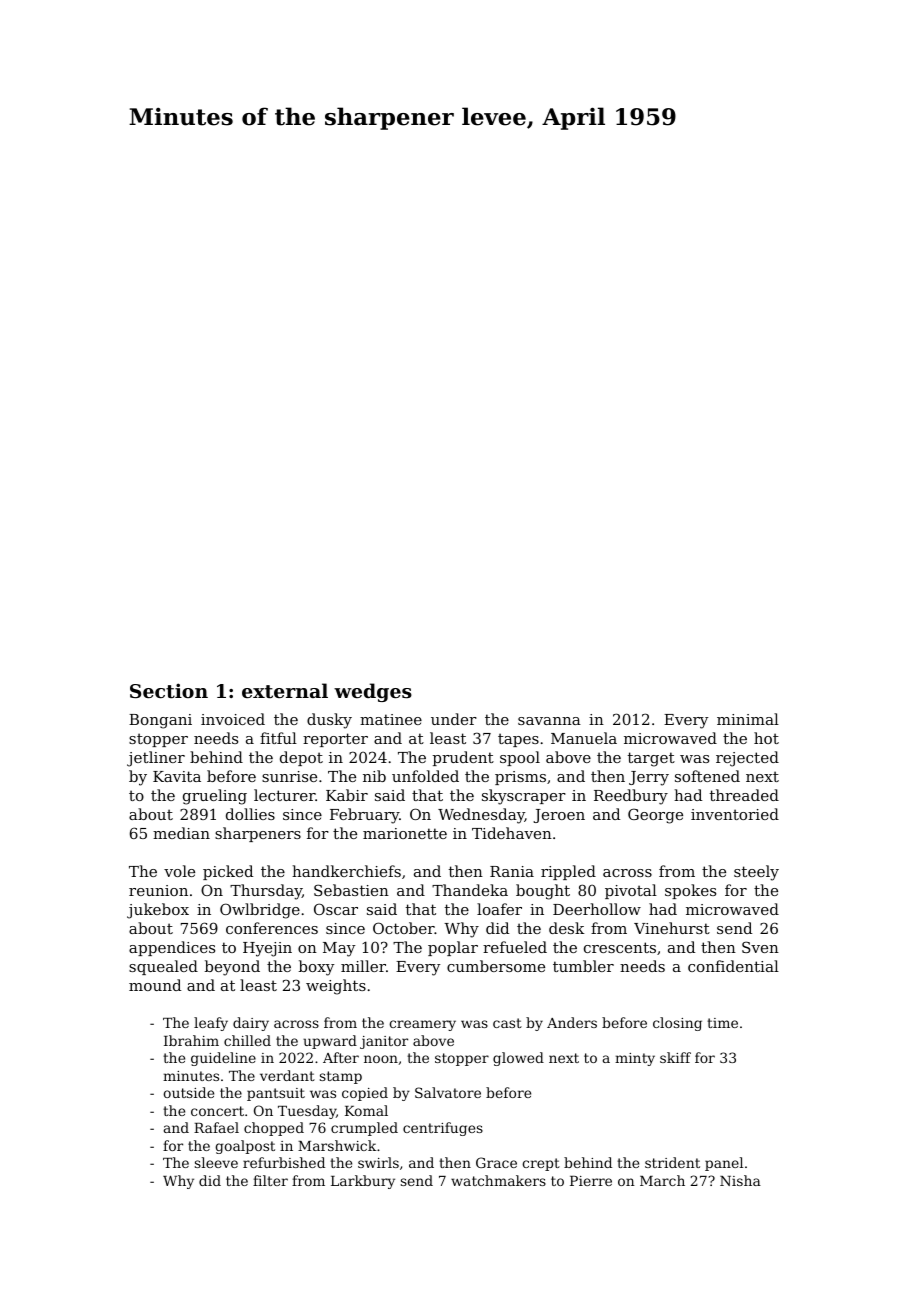  Describe the element at coordinates (748, 719) in the document. I see `minimal` at that location.
